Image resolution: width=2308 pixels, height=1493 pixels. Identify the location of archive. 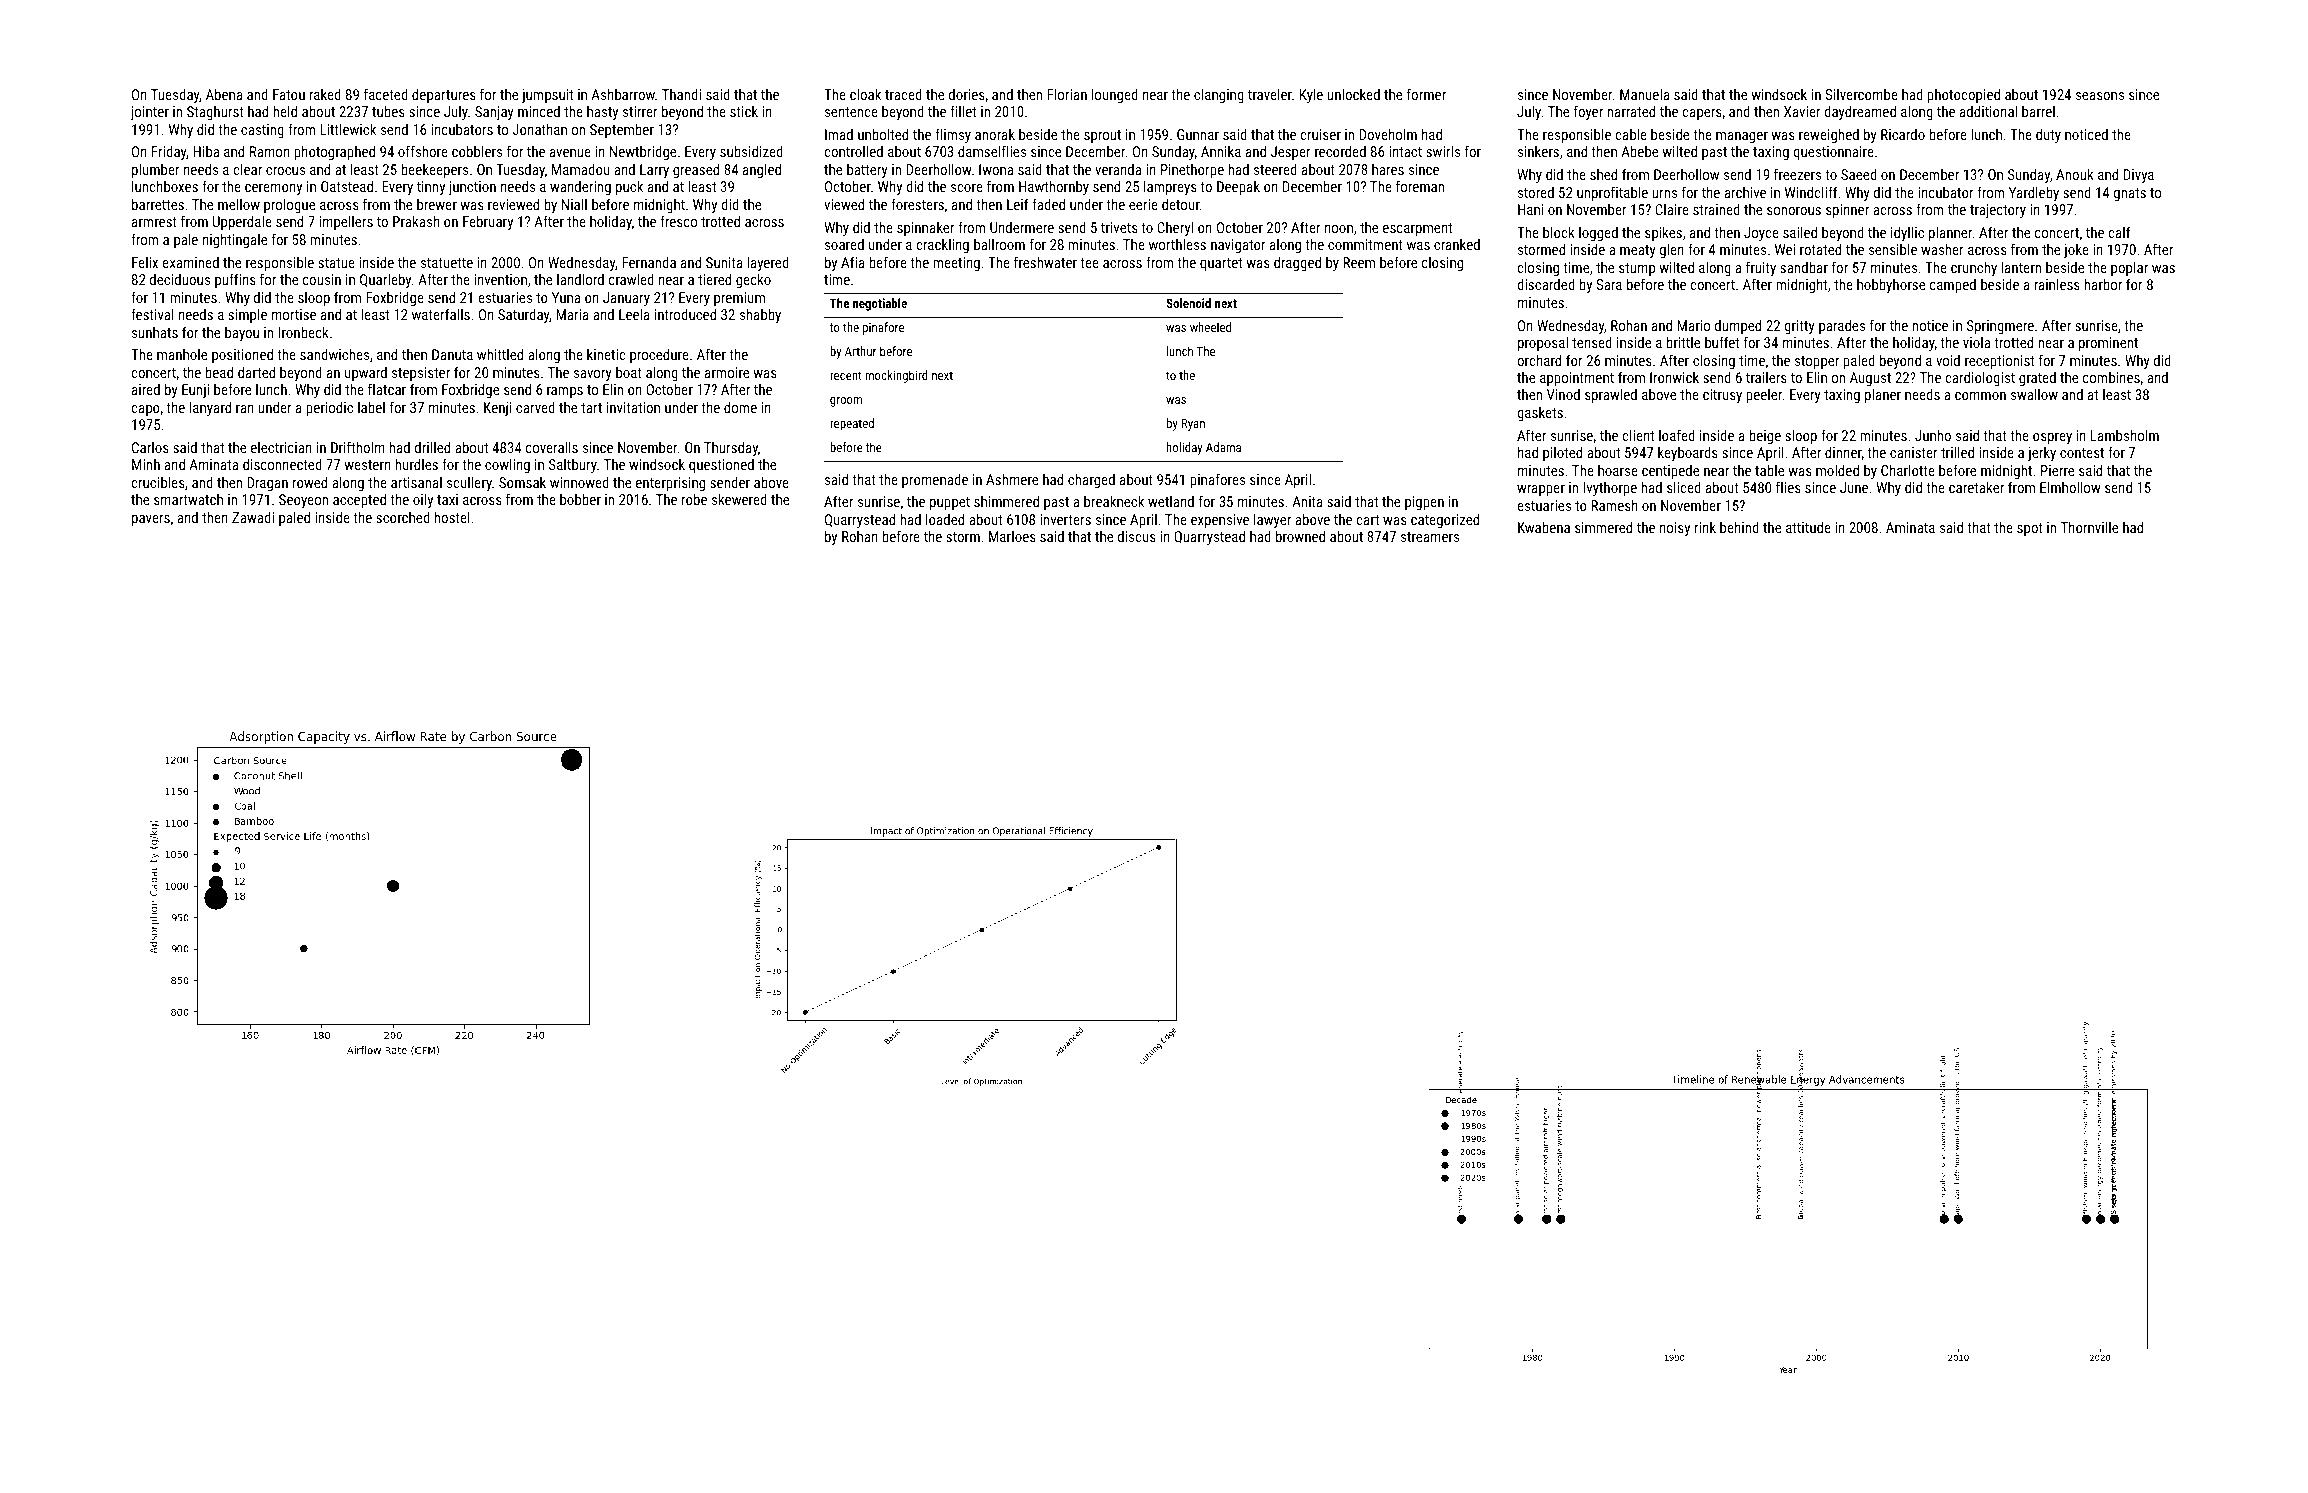
(1745, 192).
